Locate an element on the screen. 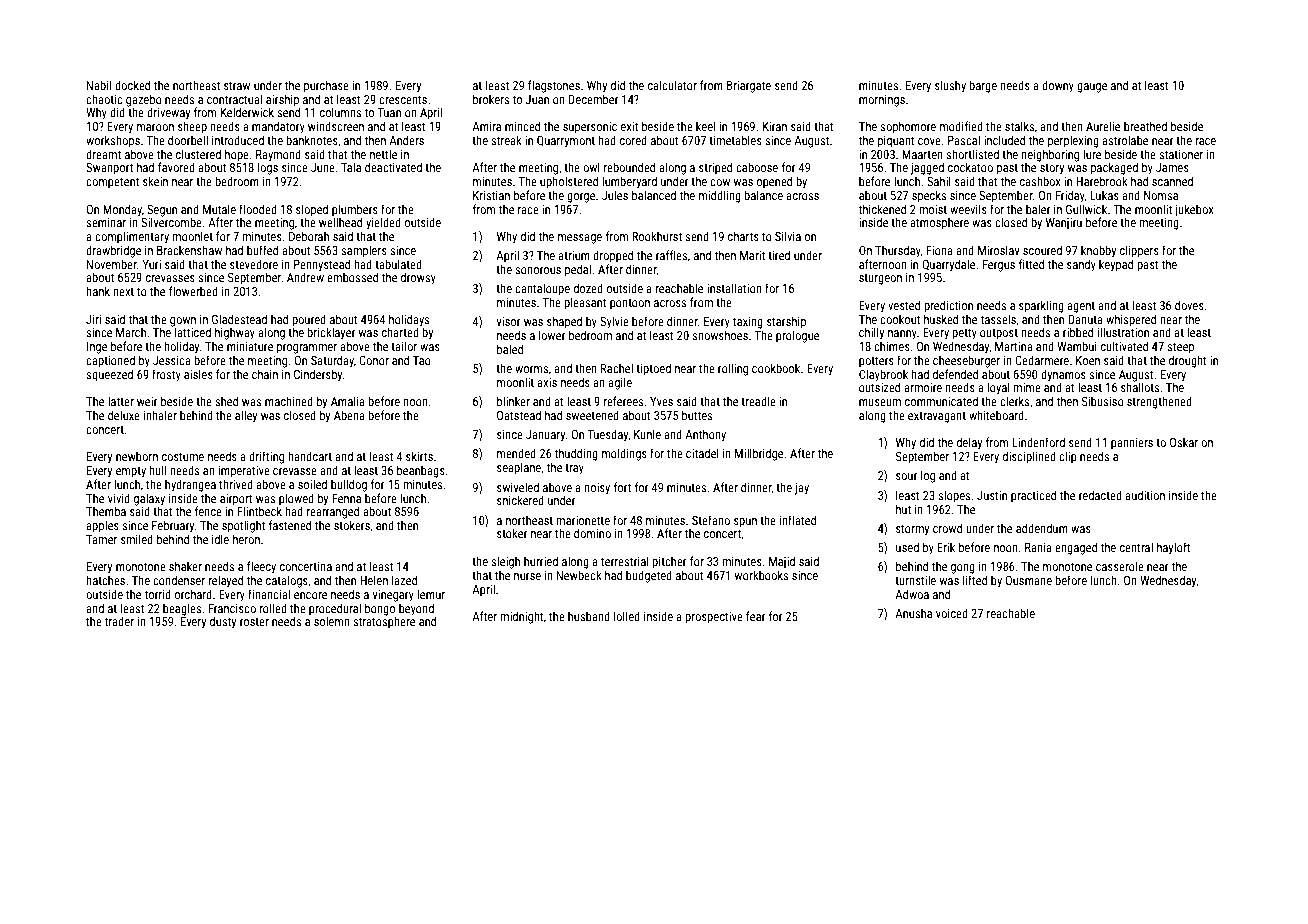 The image size is (1308, 924). latter is located at coordinates (121, 401).
